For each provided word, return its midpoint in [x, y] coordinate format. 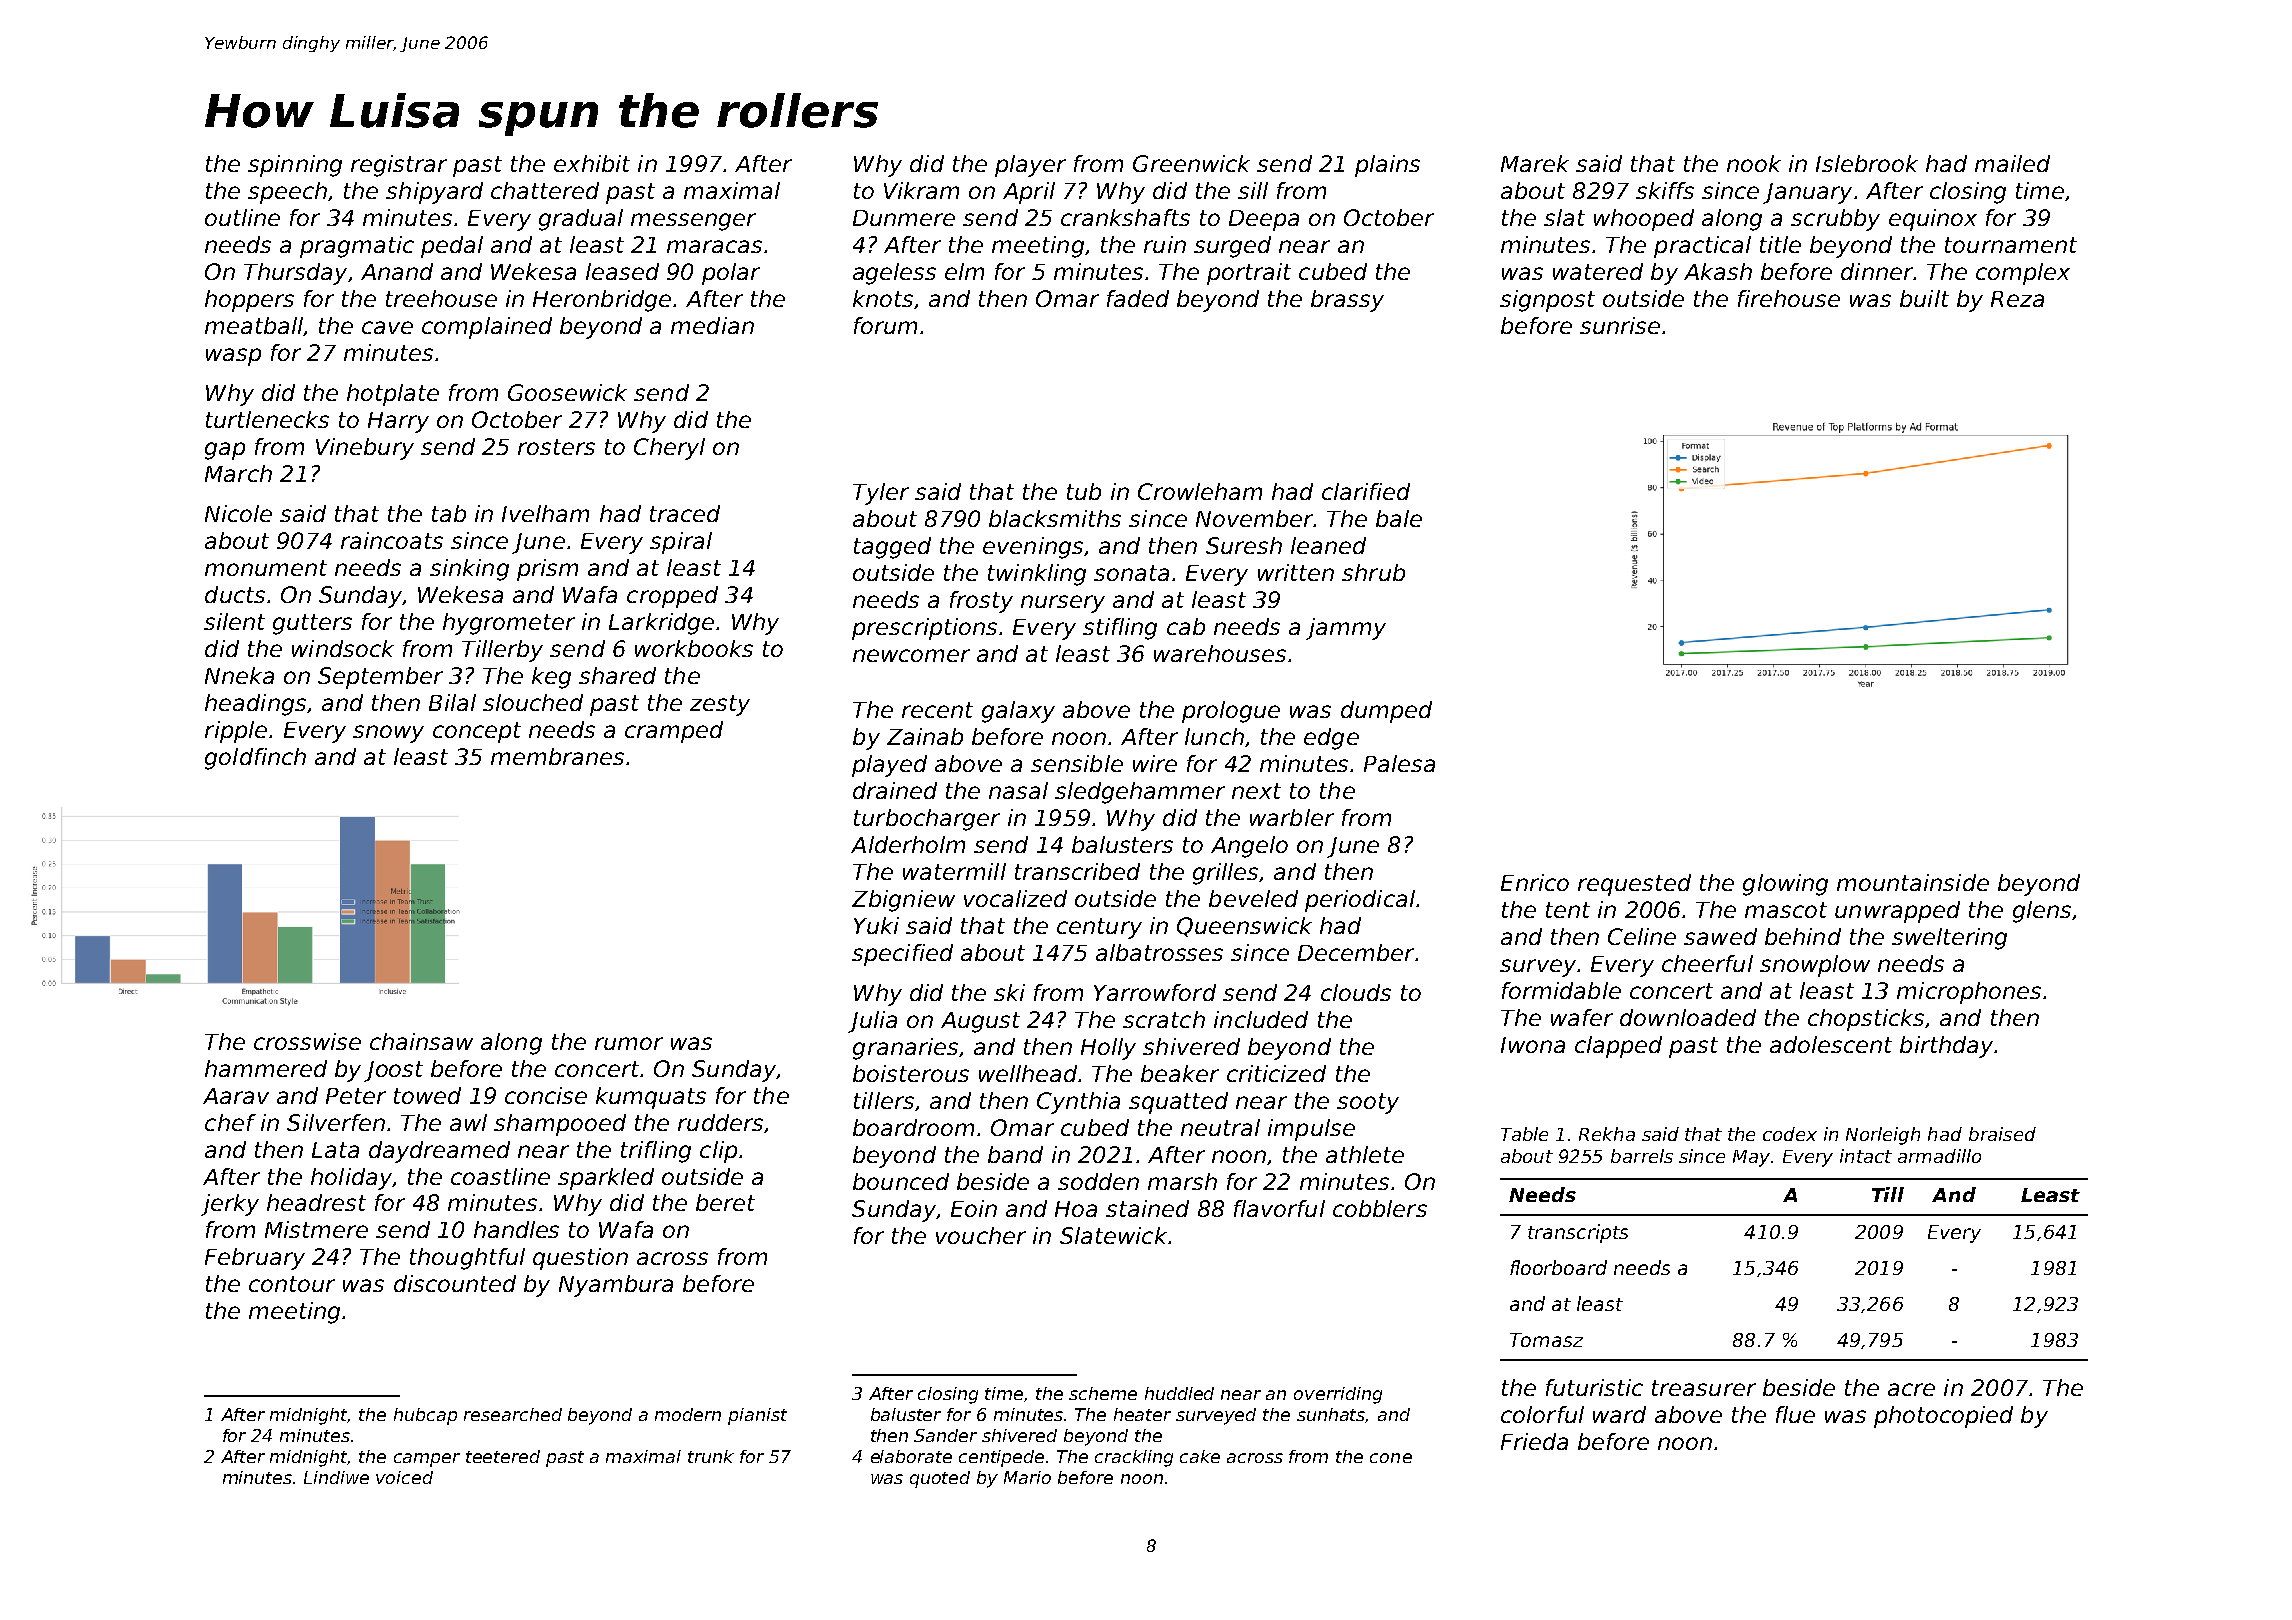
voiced [404, 1477]
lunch [1214, 736]
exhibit [592, 163]
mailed [2012, 163]
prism [547, 570]
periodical [1360, 901]
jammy [1346, 629]
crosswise [307, 1041]
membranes [557, 756]
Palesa [1399, 763]
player [1030, 166]
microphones [1969, 993]
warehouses [1220, 653]
